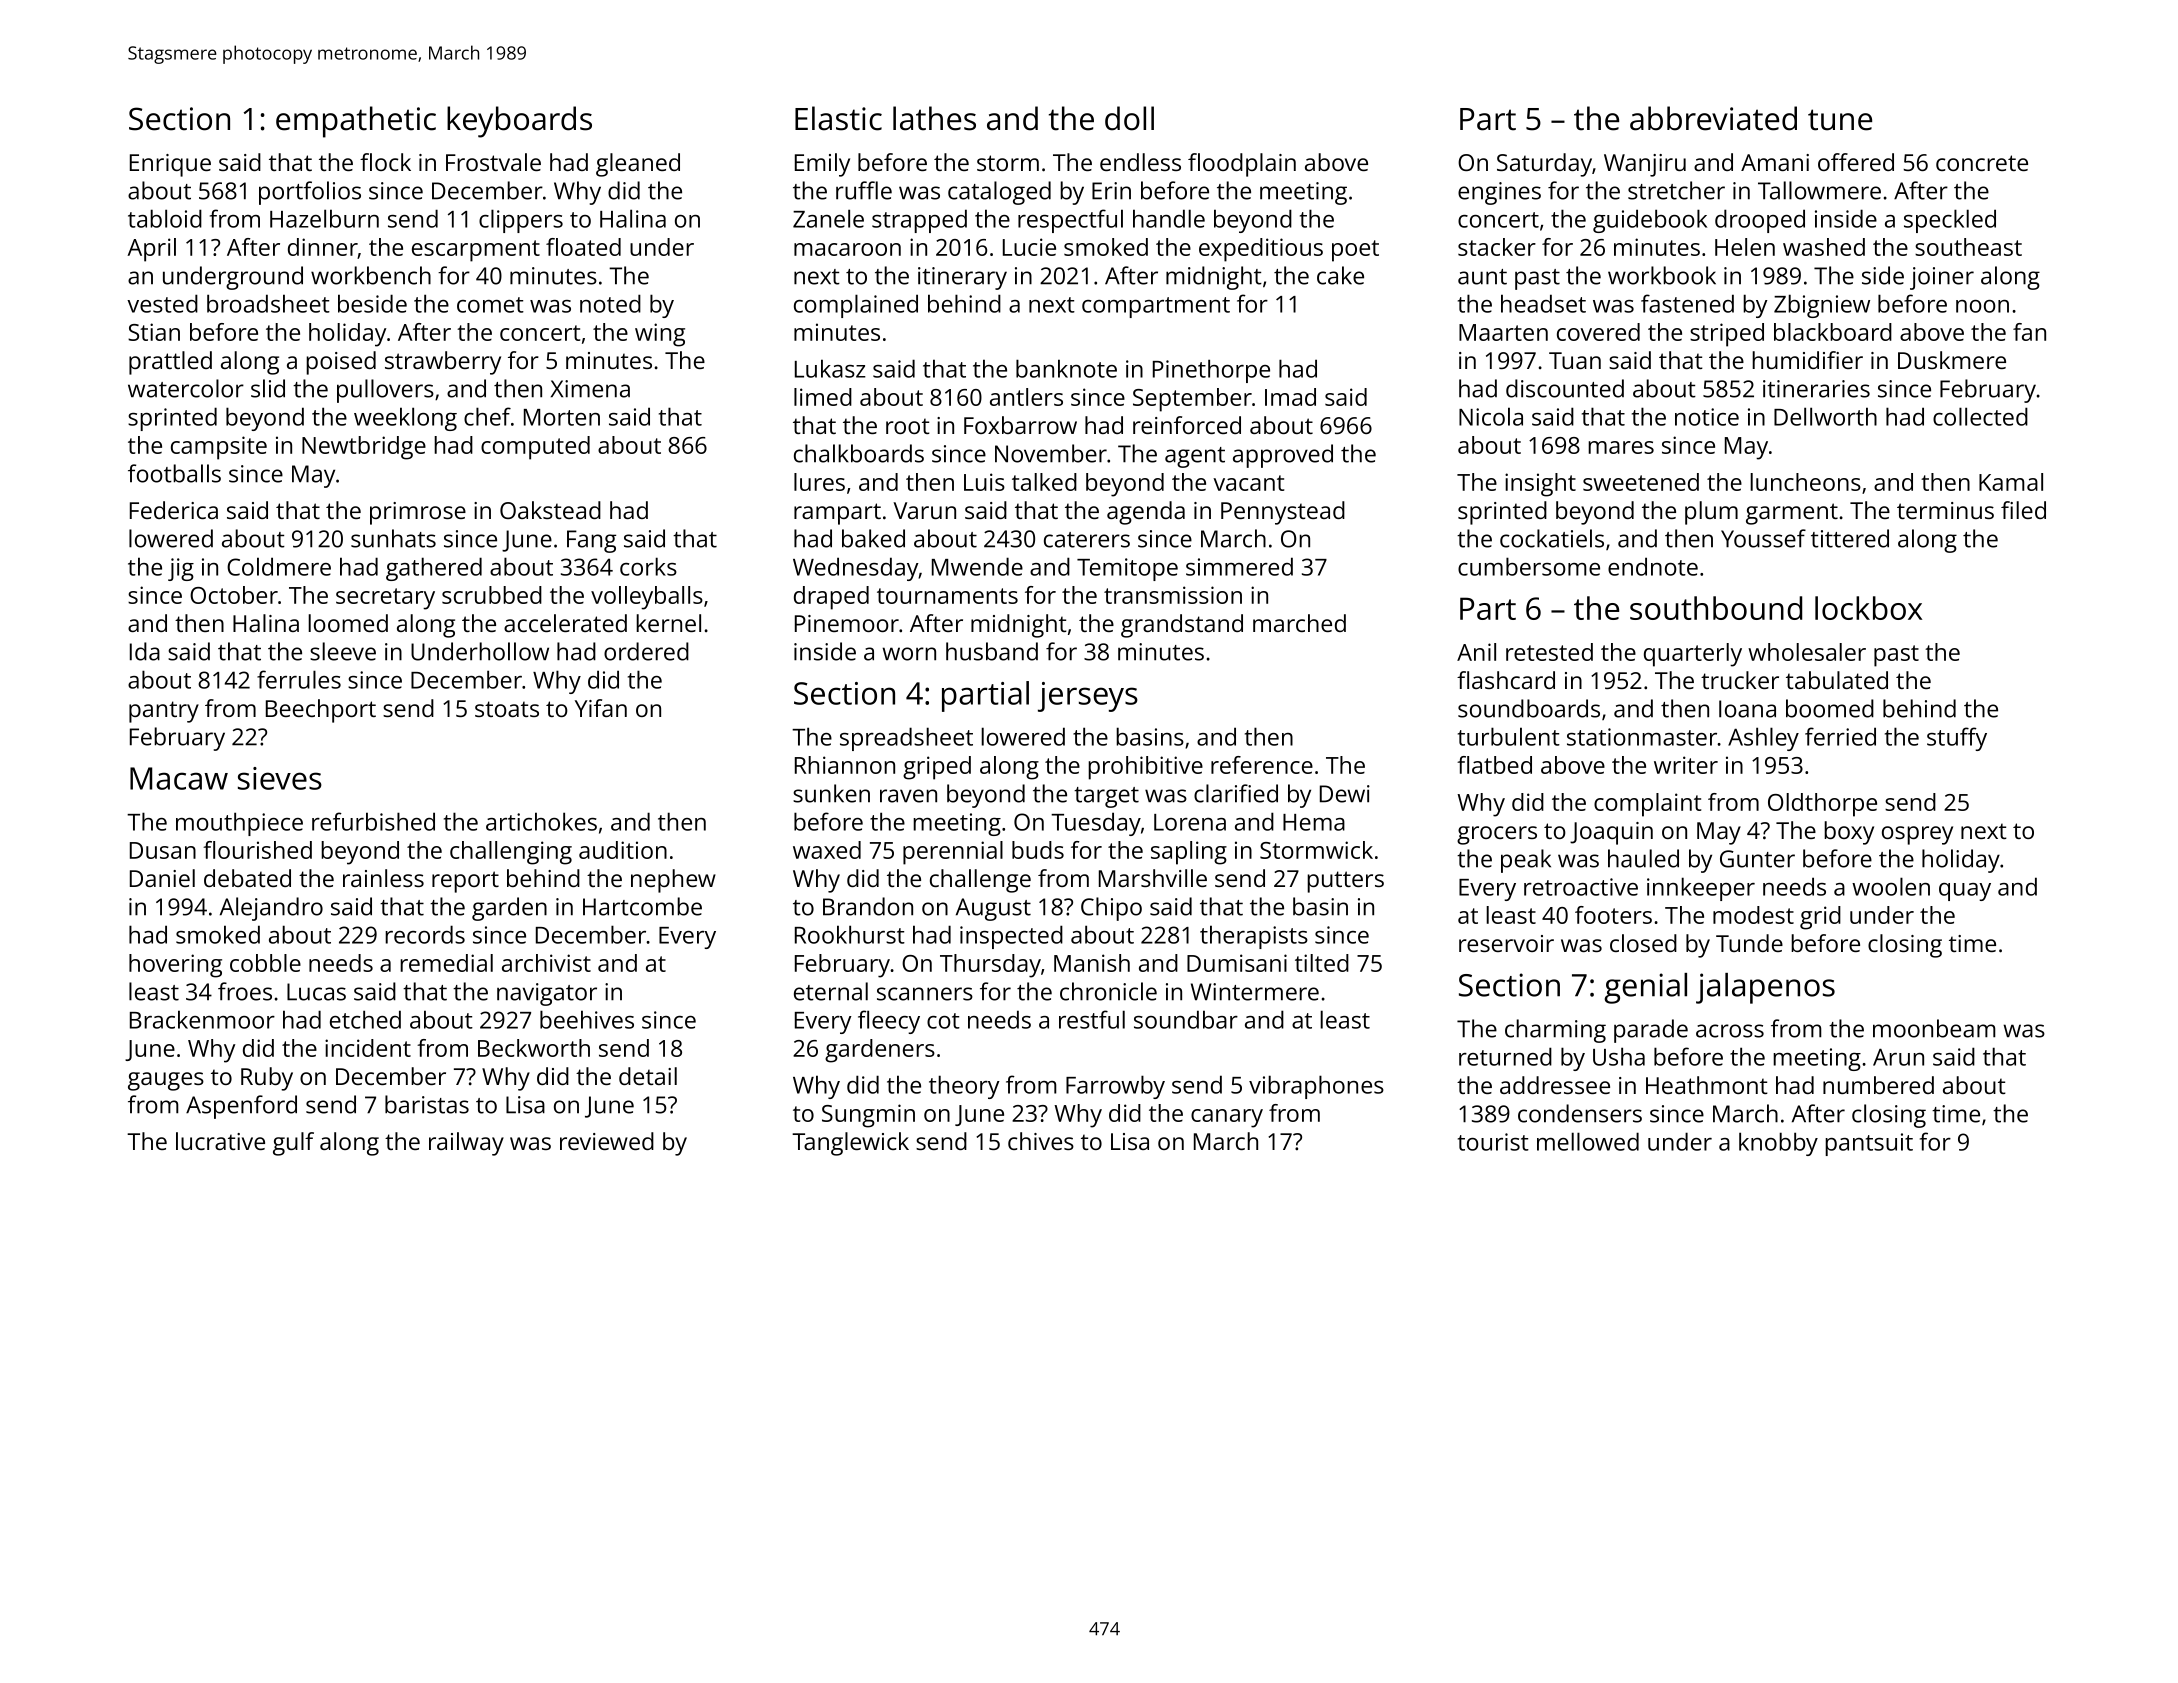 The image size is (2178, 1683). I want to click on Macaw, so click(179, 778).
